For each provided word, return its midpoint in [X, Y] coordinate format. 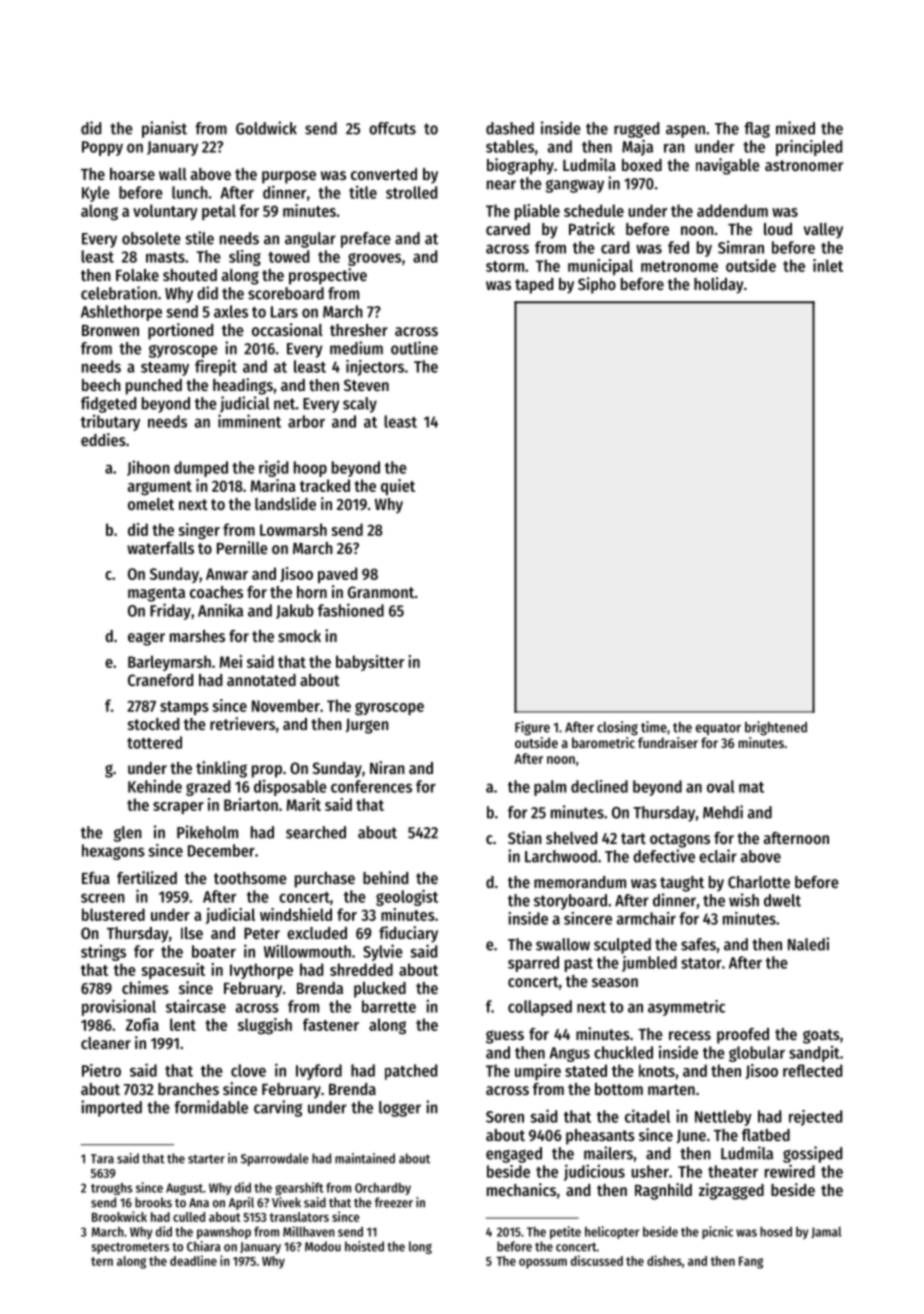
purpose [289, 177]
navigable [728, 166]
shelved [571, 838]
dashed [510, 128]
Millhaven [309, 1231]
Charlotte [759, 882]
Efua [96, 878]
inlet [828, 265]
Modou [323, 1246]
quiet [398, 487]
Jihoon [148, 468]
